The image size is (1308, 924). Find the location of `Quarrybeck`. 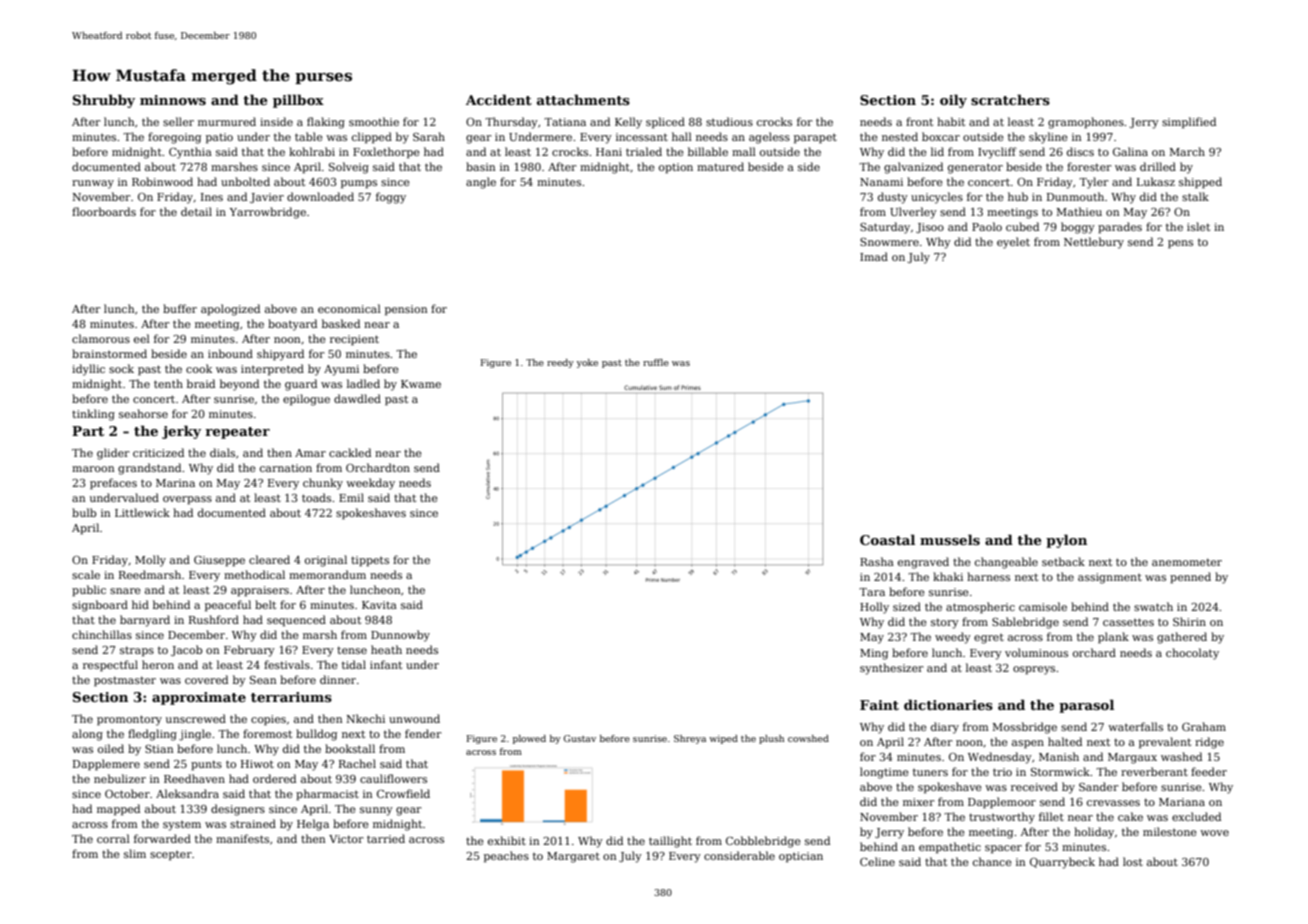

Quarrybeck is located at coordinates (1062, 863).
